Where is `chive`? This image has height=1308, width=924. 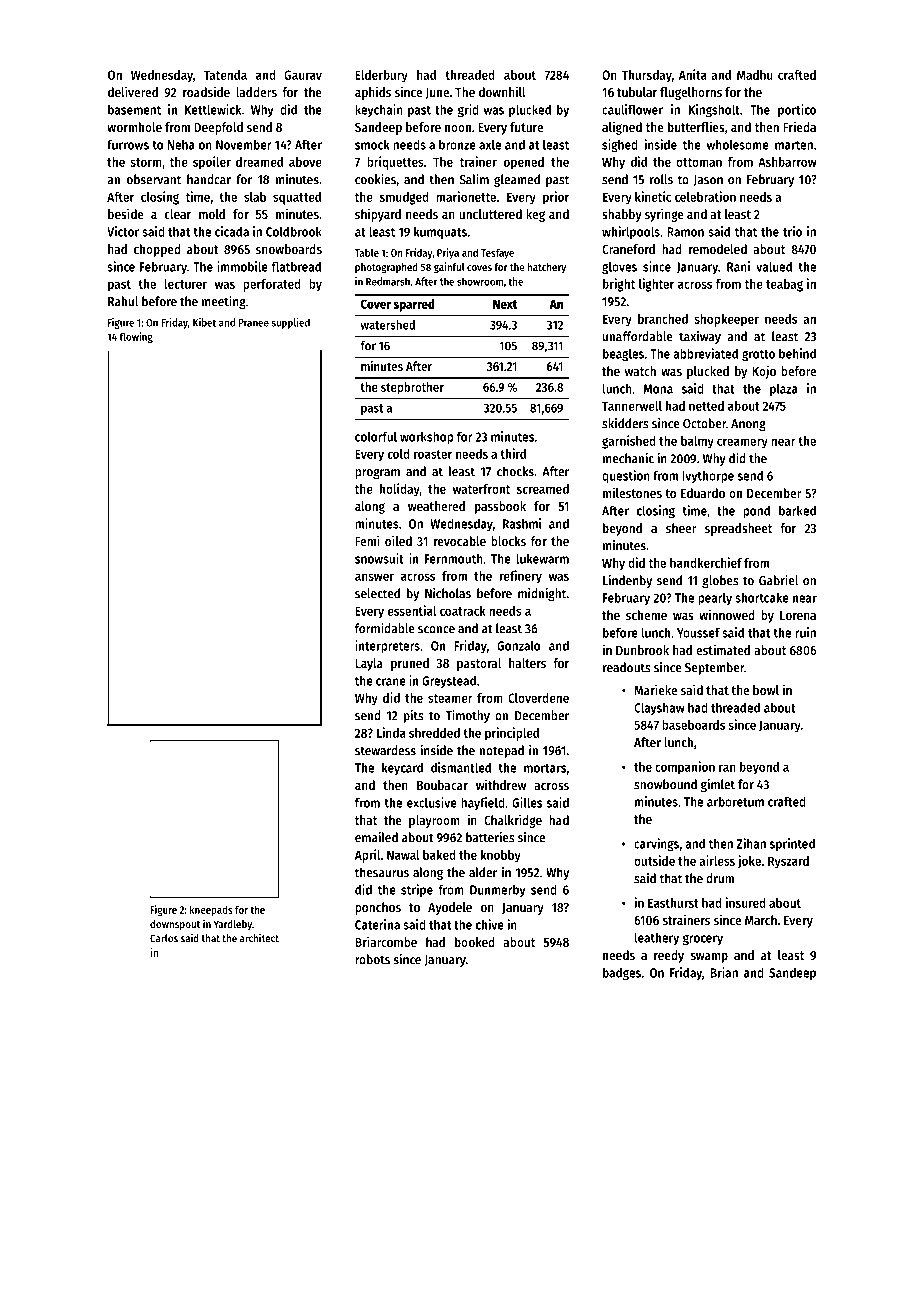
chive is located at coordinates (490, 924).
